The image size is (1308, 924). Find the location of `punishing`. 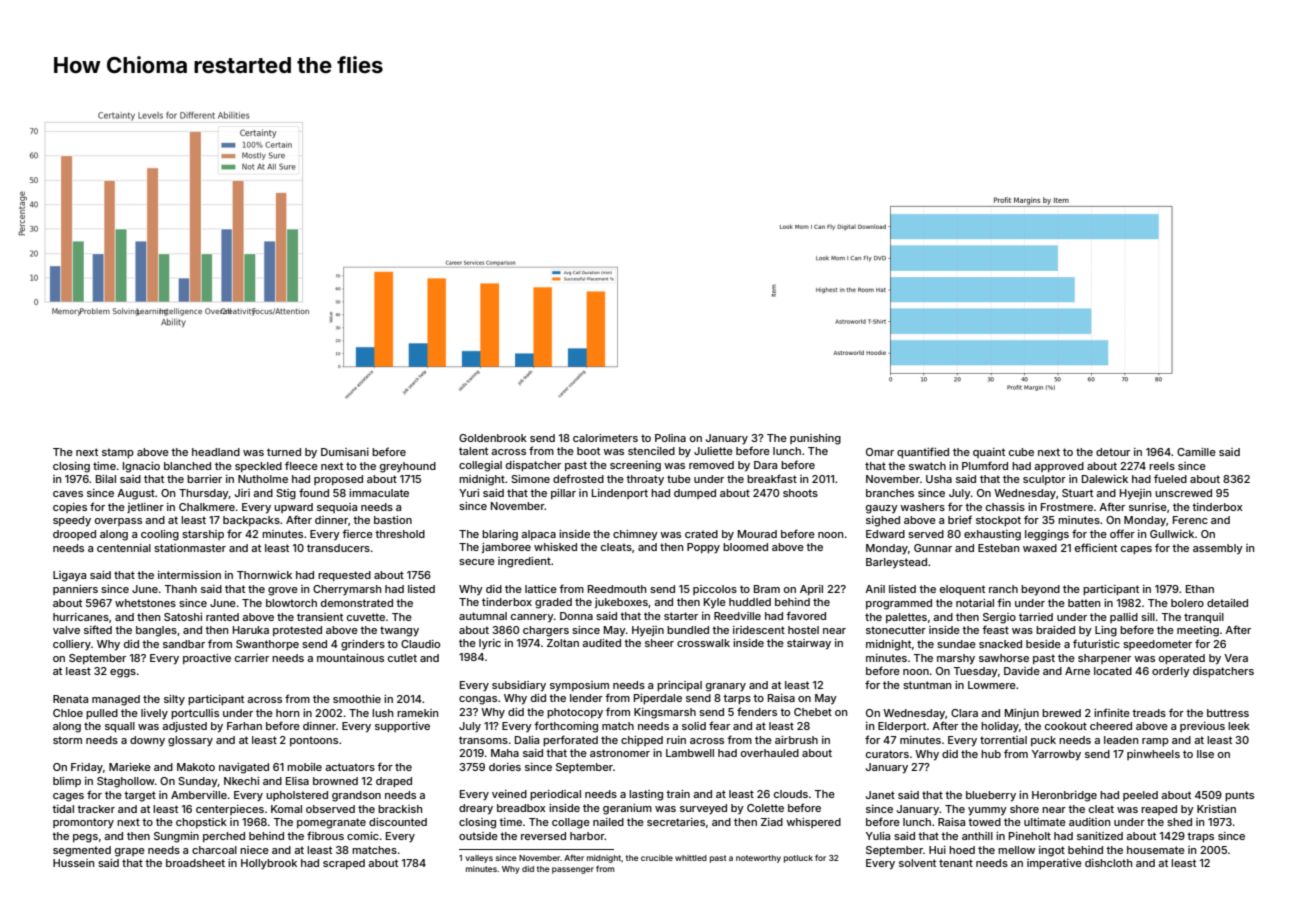

punishing is located at coordinates (815, 439).
